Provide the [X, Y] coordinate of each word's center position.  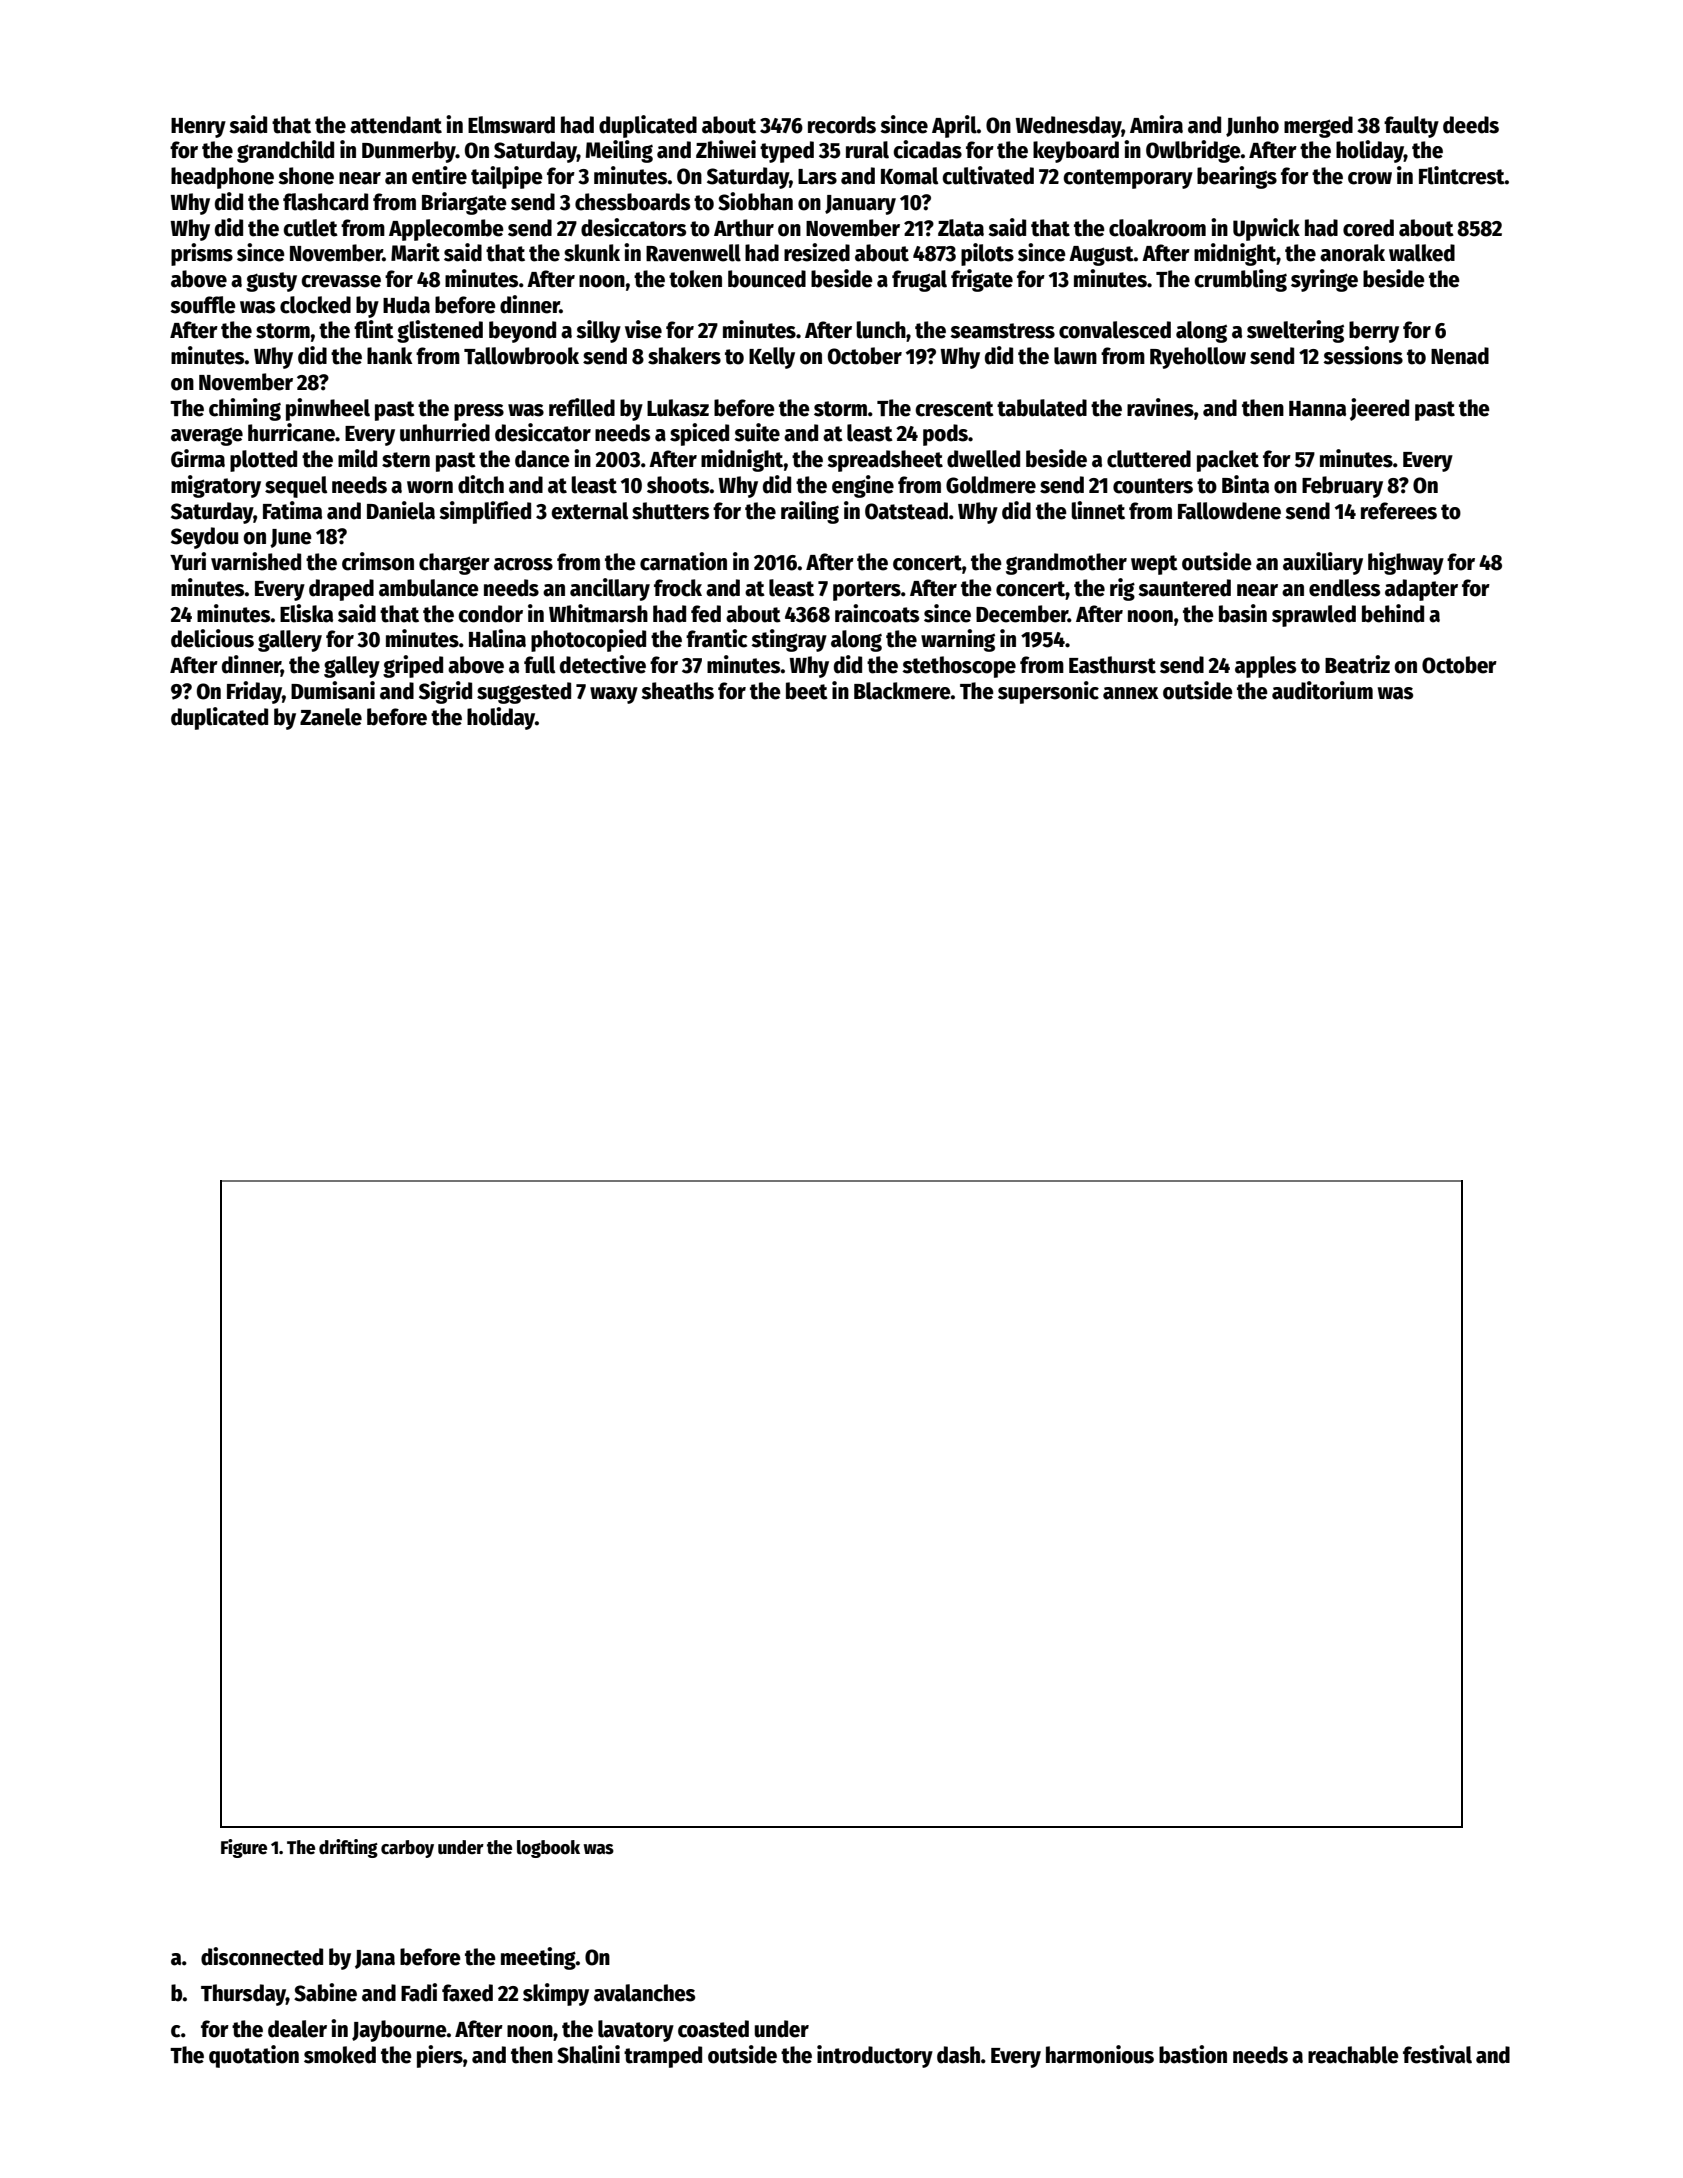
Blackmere [902, 691]
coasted [713, 2029]
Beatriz [1357, 664]
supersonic [1048, 692]
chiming [245, 409]
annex [1131, 693]
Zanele [331, 717]
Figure [244, 1848]
